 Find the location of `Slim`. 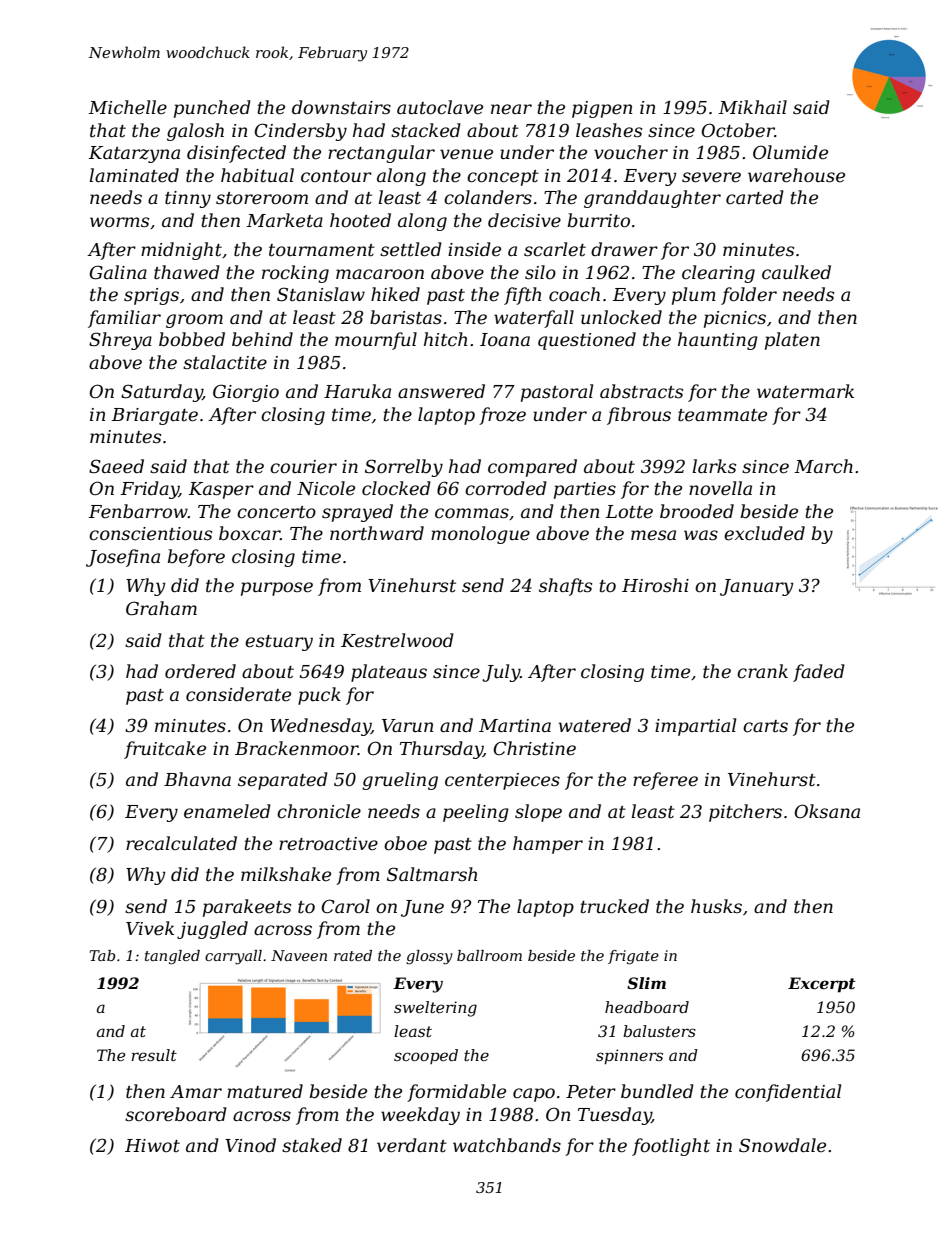

Slim is located at coordinates (646, 983).
